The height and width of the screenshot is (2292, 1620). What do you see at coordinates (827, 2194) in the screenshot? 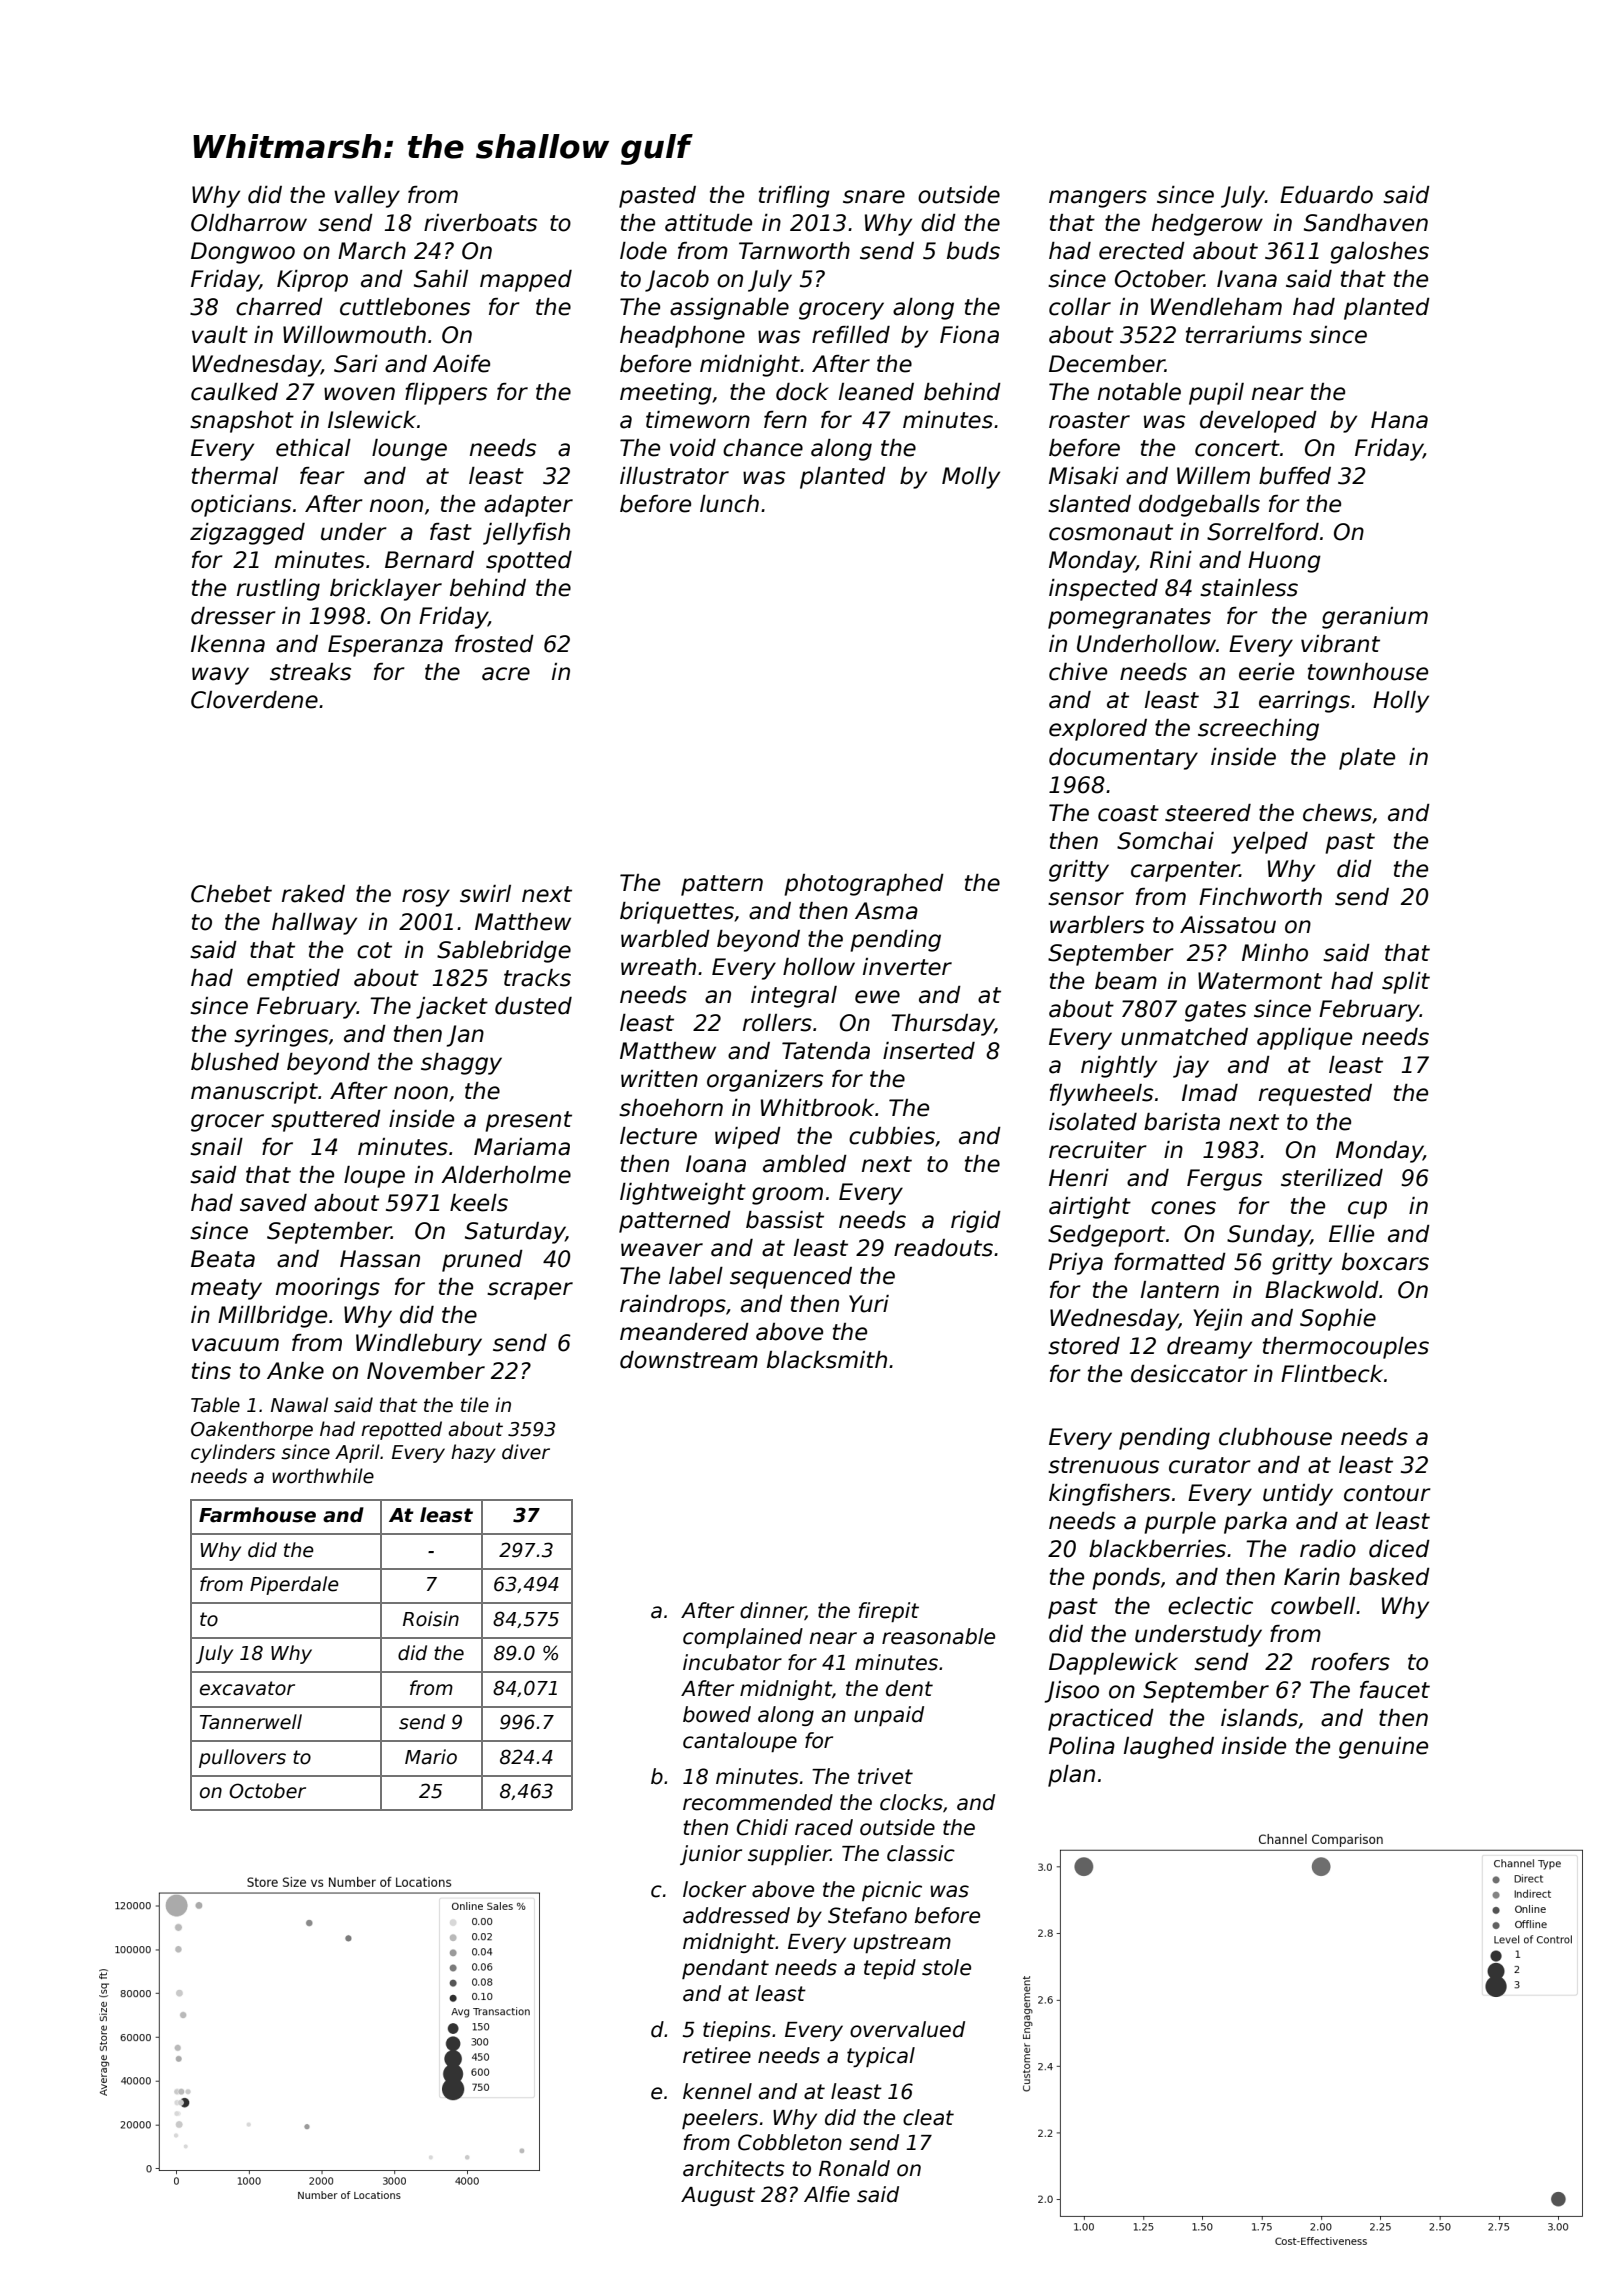
I see `Alfie` at bounding box center [827, 2194].
